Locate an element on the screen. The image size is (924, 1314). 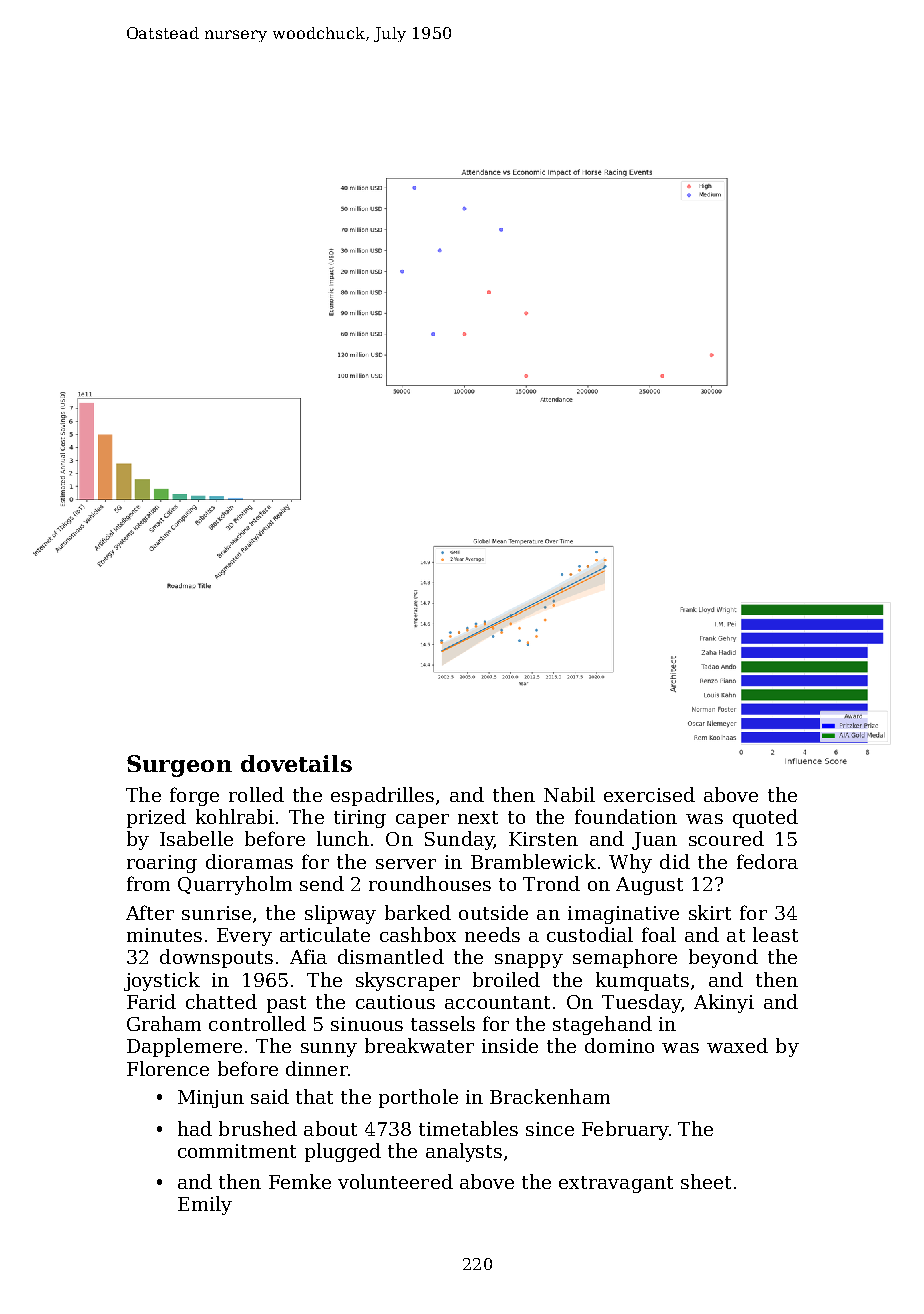
quoted is located at coordinates (765, 818).
